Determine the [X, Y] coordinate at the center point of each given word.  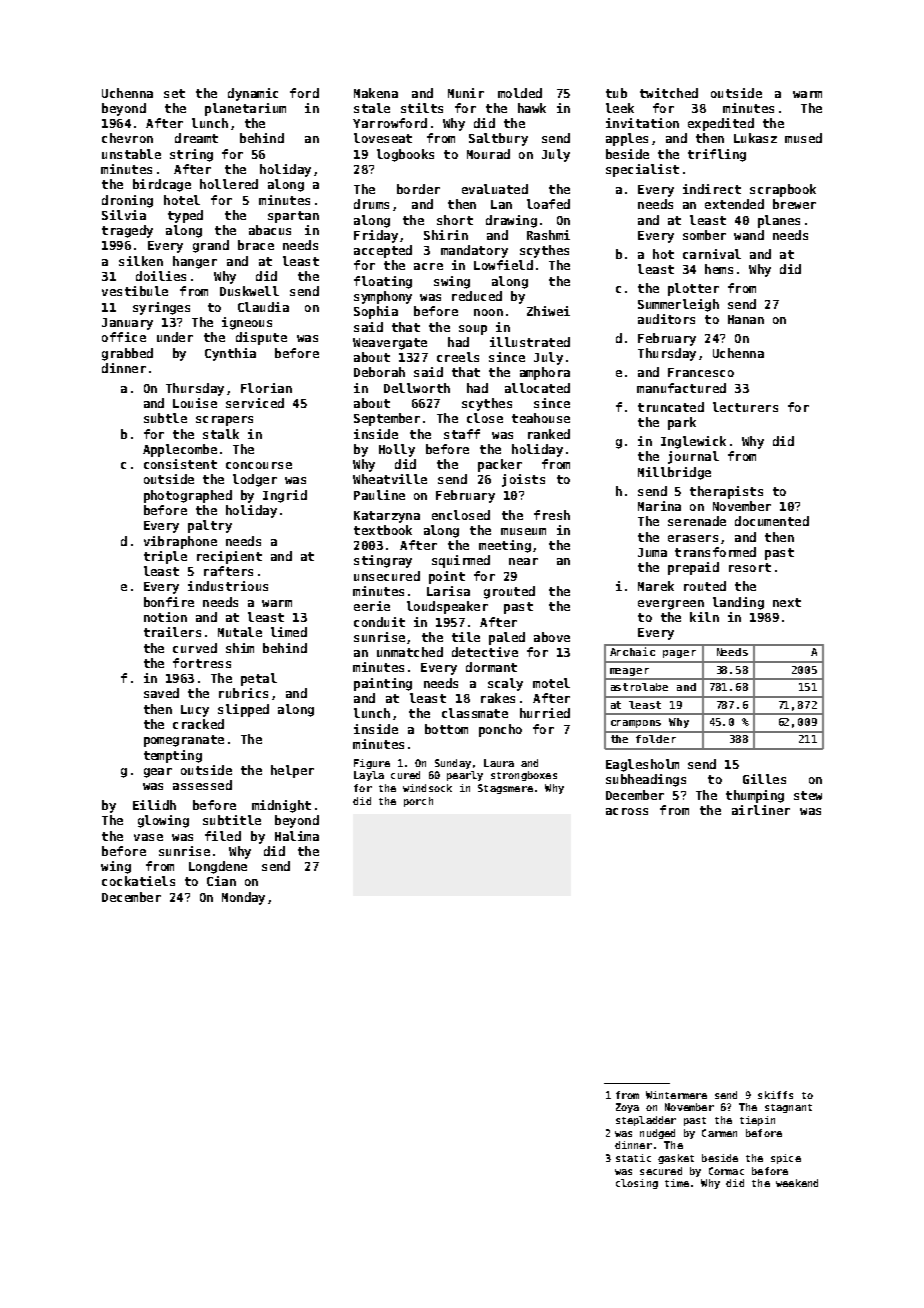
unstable [131, 154]
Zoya [627, 1108]
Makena [376, 93]
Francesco [701, 372]
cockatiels [138, 881]
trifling [717, 155]
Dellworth [417, 388]
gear [158, 773]
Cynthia [230, 354]
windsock [427, 788]
